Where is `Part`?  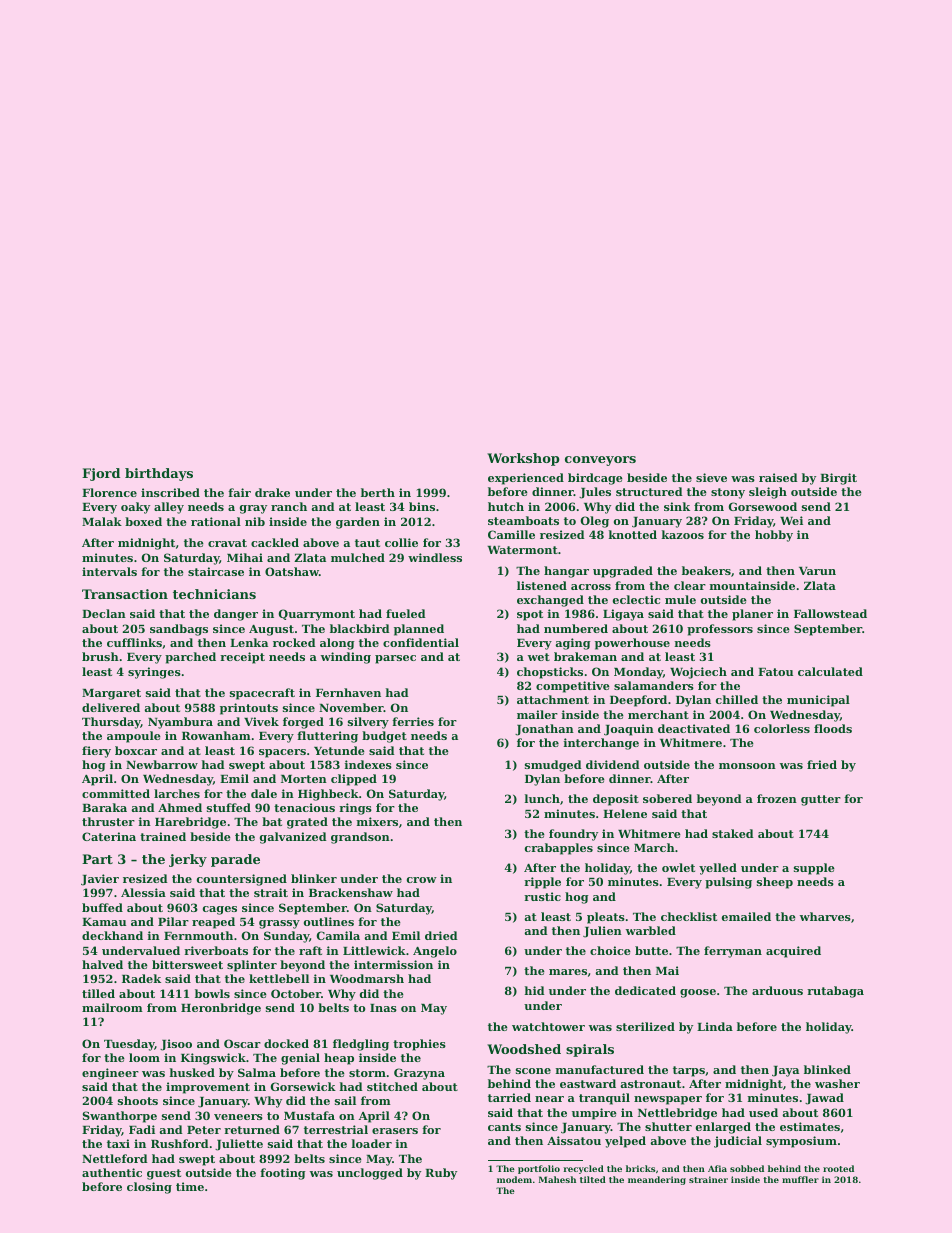 Part is located at coordinates (97, 859).
